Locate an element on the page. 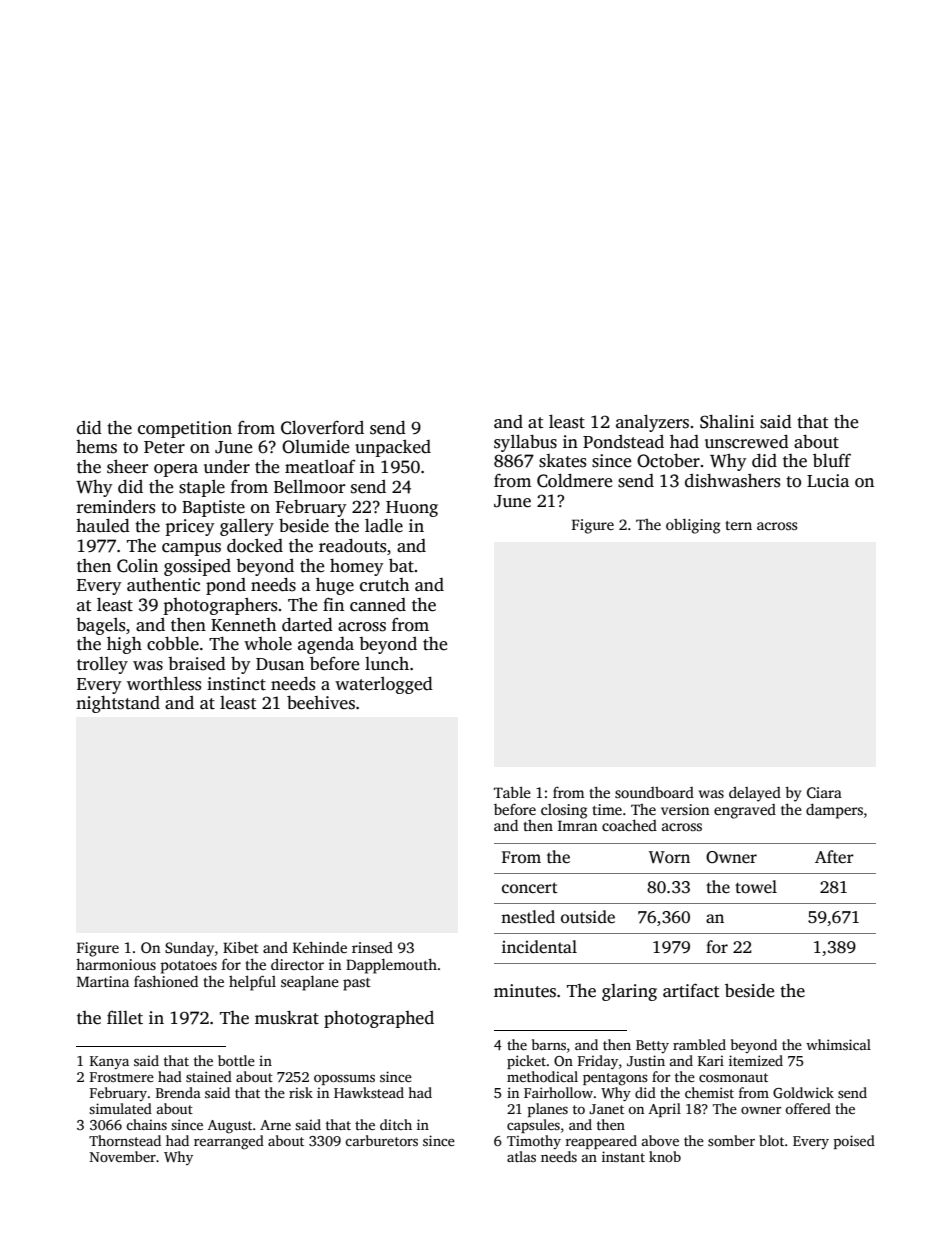 The width and height of the document is (952, 1233). towel is located at coordinates (756, 887).
